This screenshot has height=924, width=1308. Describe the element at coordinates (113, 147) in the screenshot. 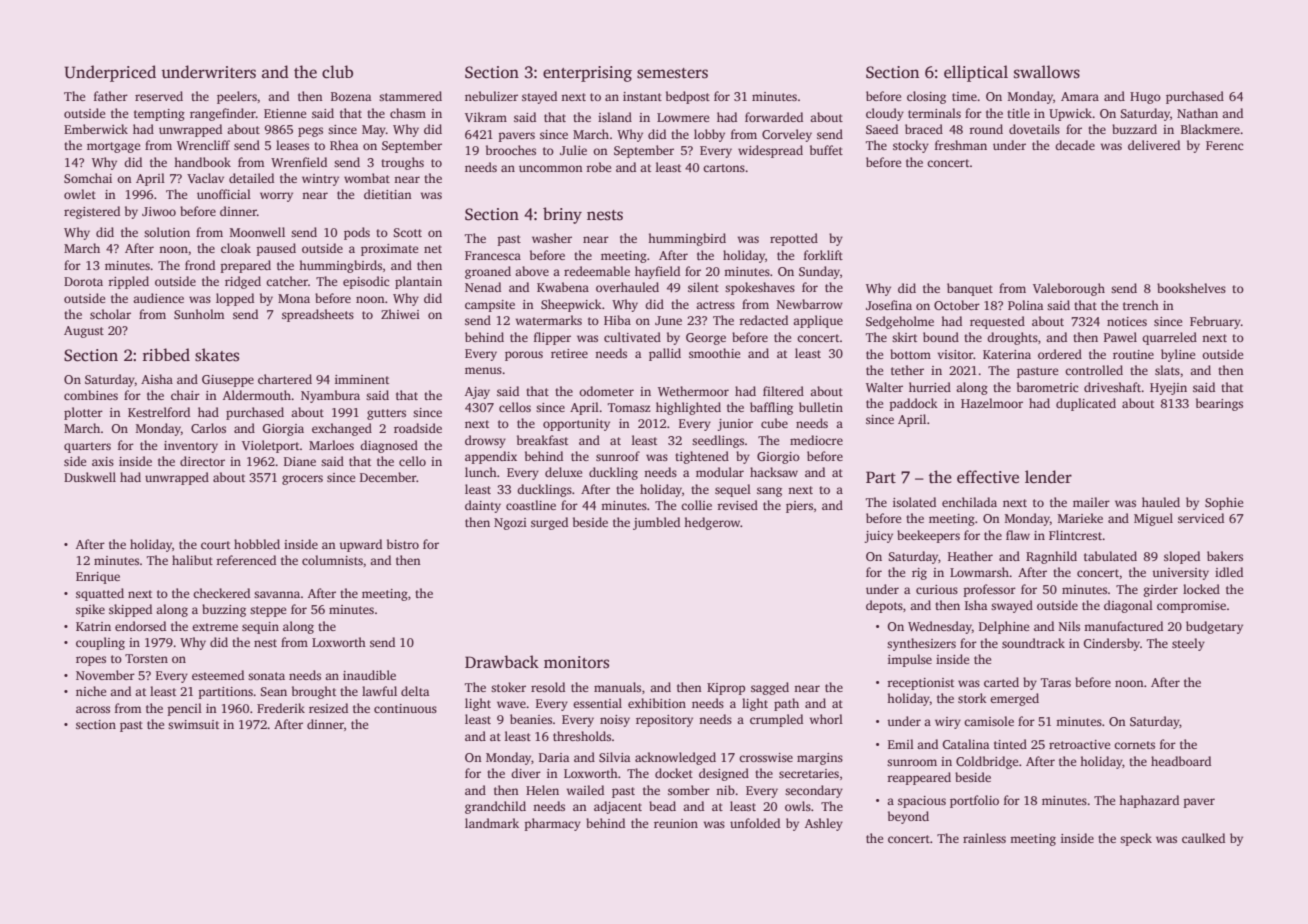

I see `mortgage` at that location.
